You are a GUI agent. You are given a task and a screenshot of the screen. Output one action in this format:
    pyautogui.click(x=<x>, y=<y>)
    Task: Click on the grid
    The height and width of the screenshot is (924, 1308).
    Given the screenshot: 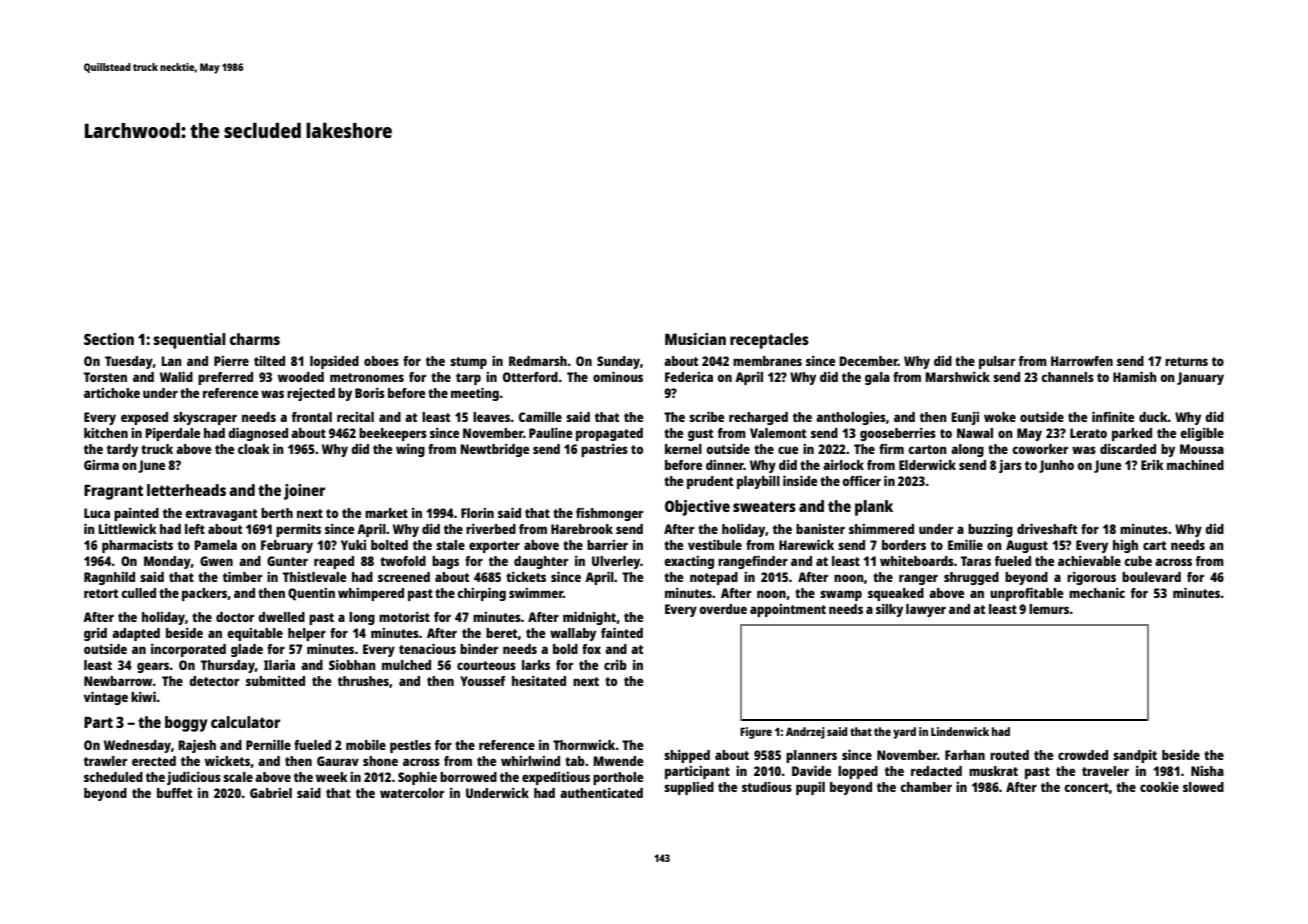 What is the action you would take?
    pyautogui.click(x=95, y=634)
